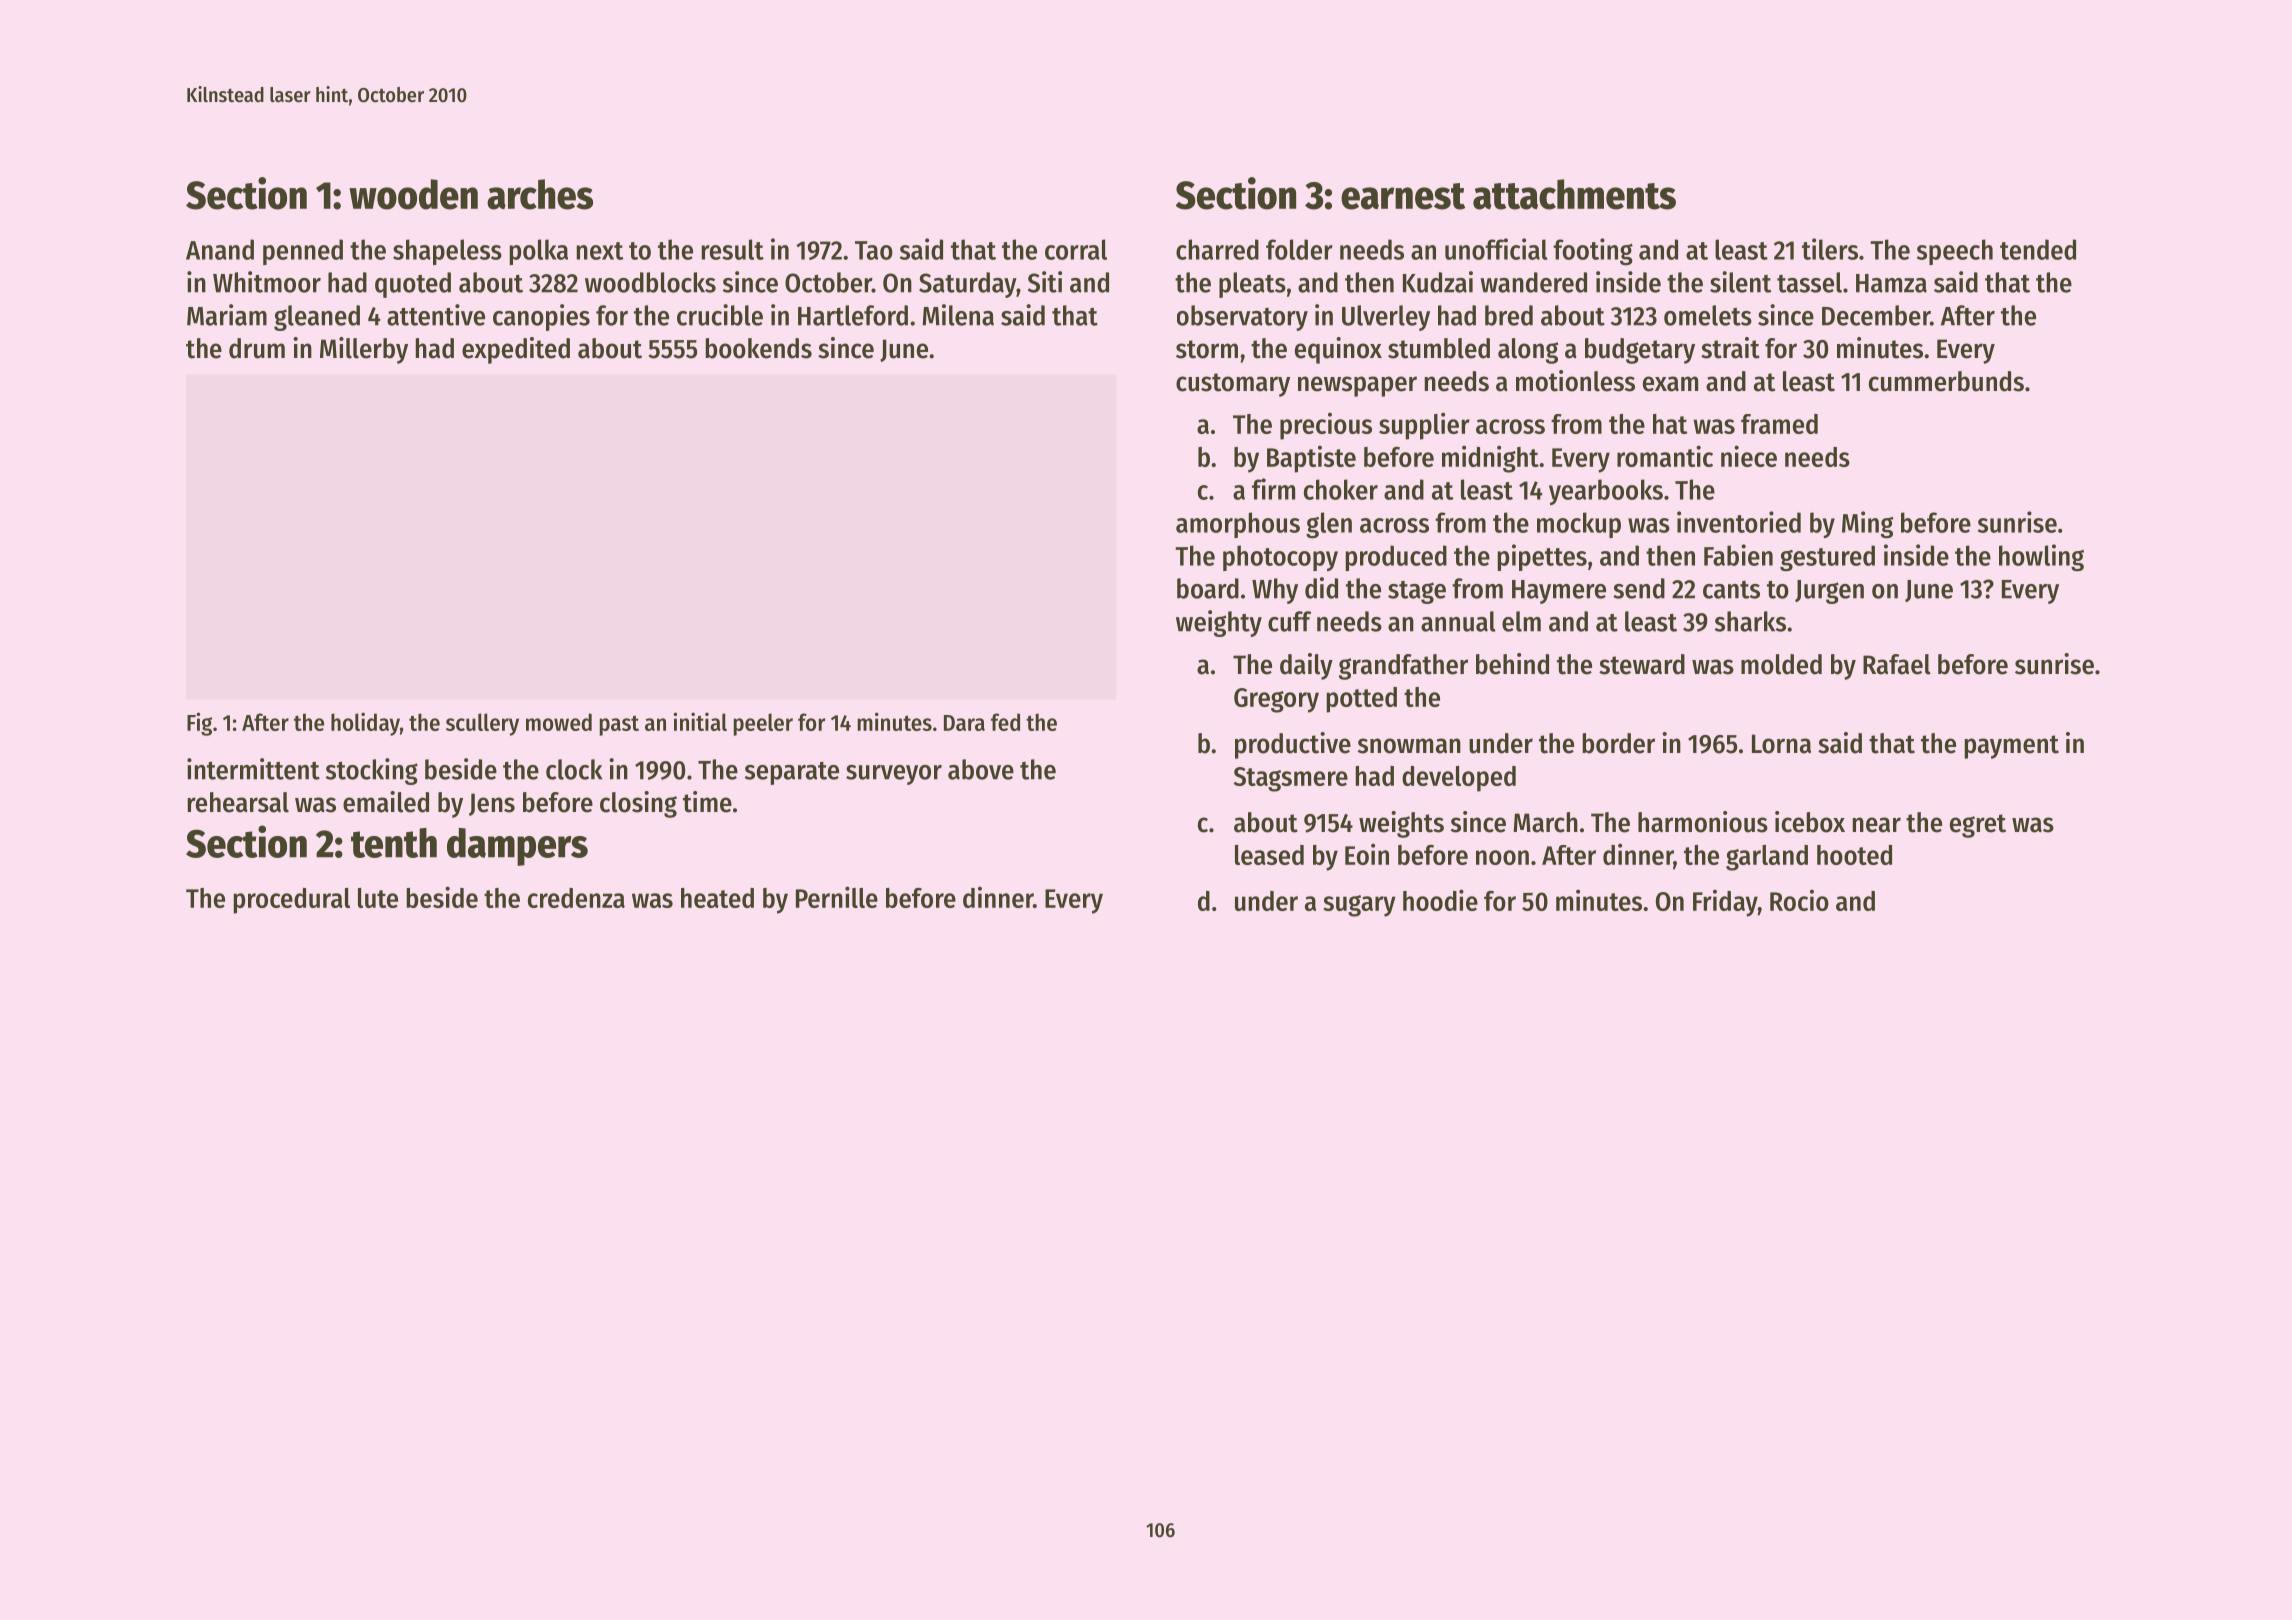  What do you see at coordinates (413, 194) in the image?
I see `wooden` at bounding box center [413, 194].
